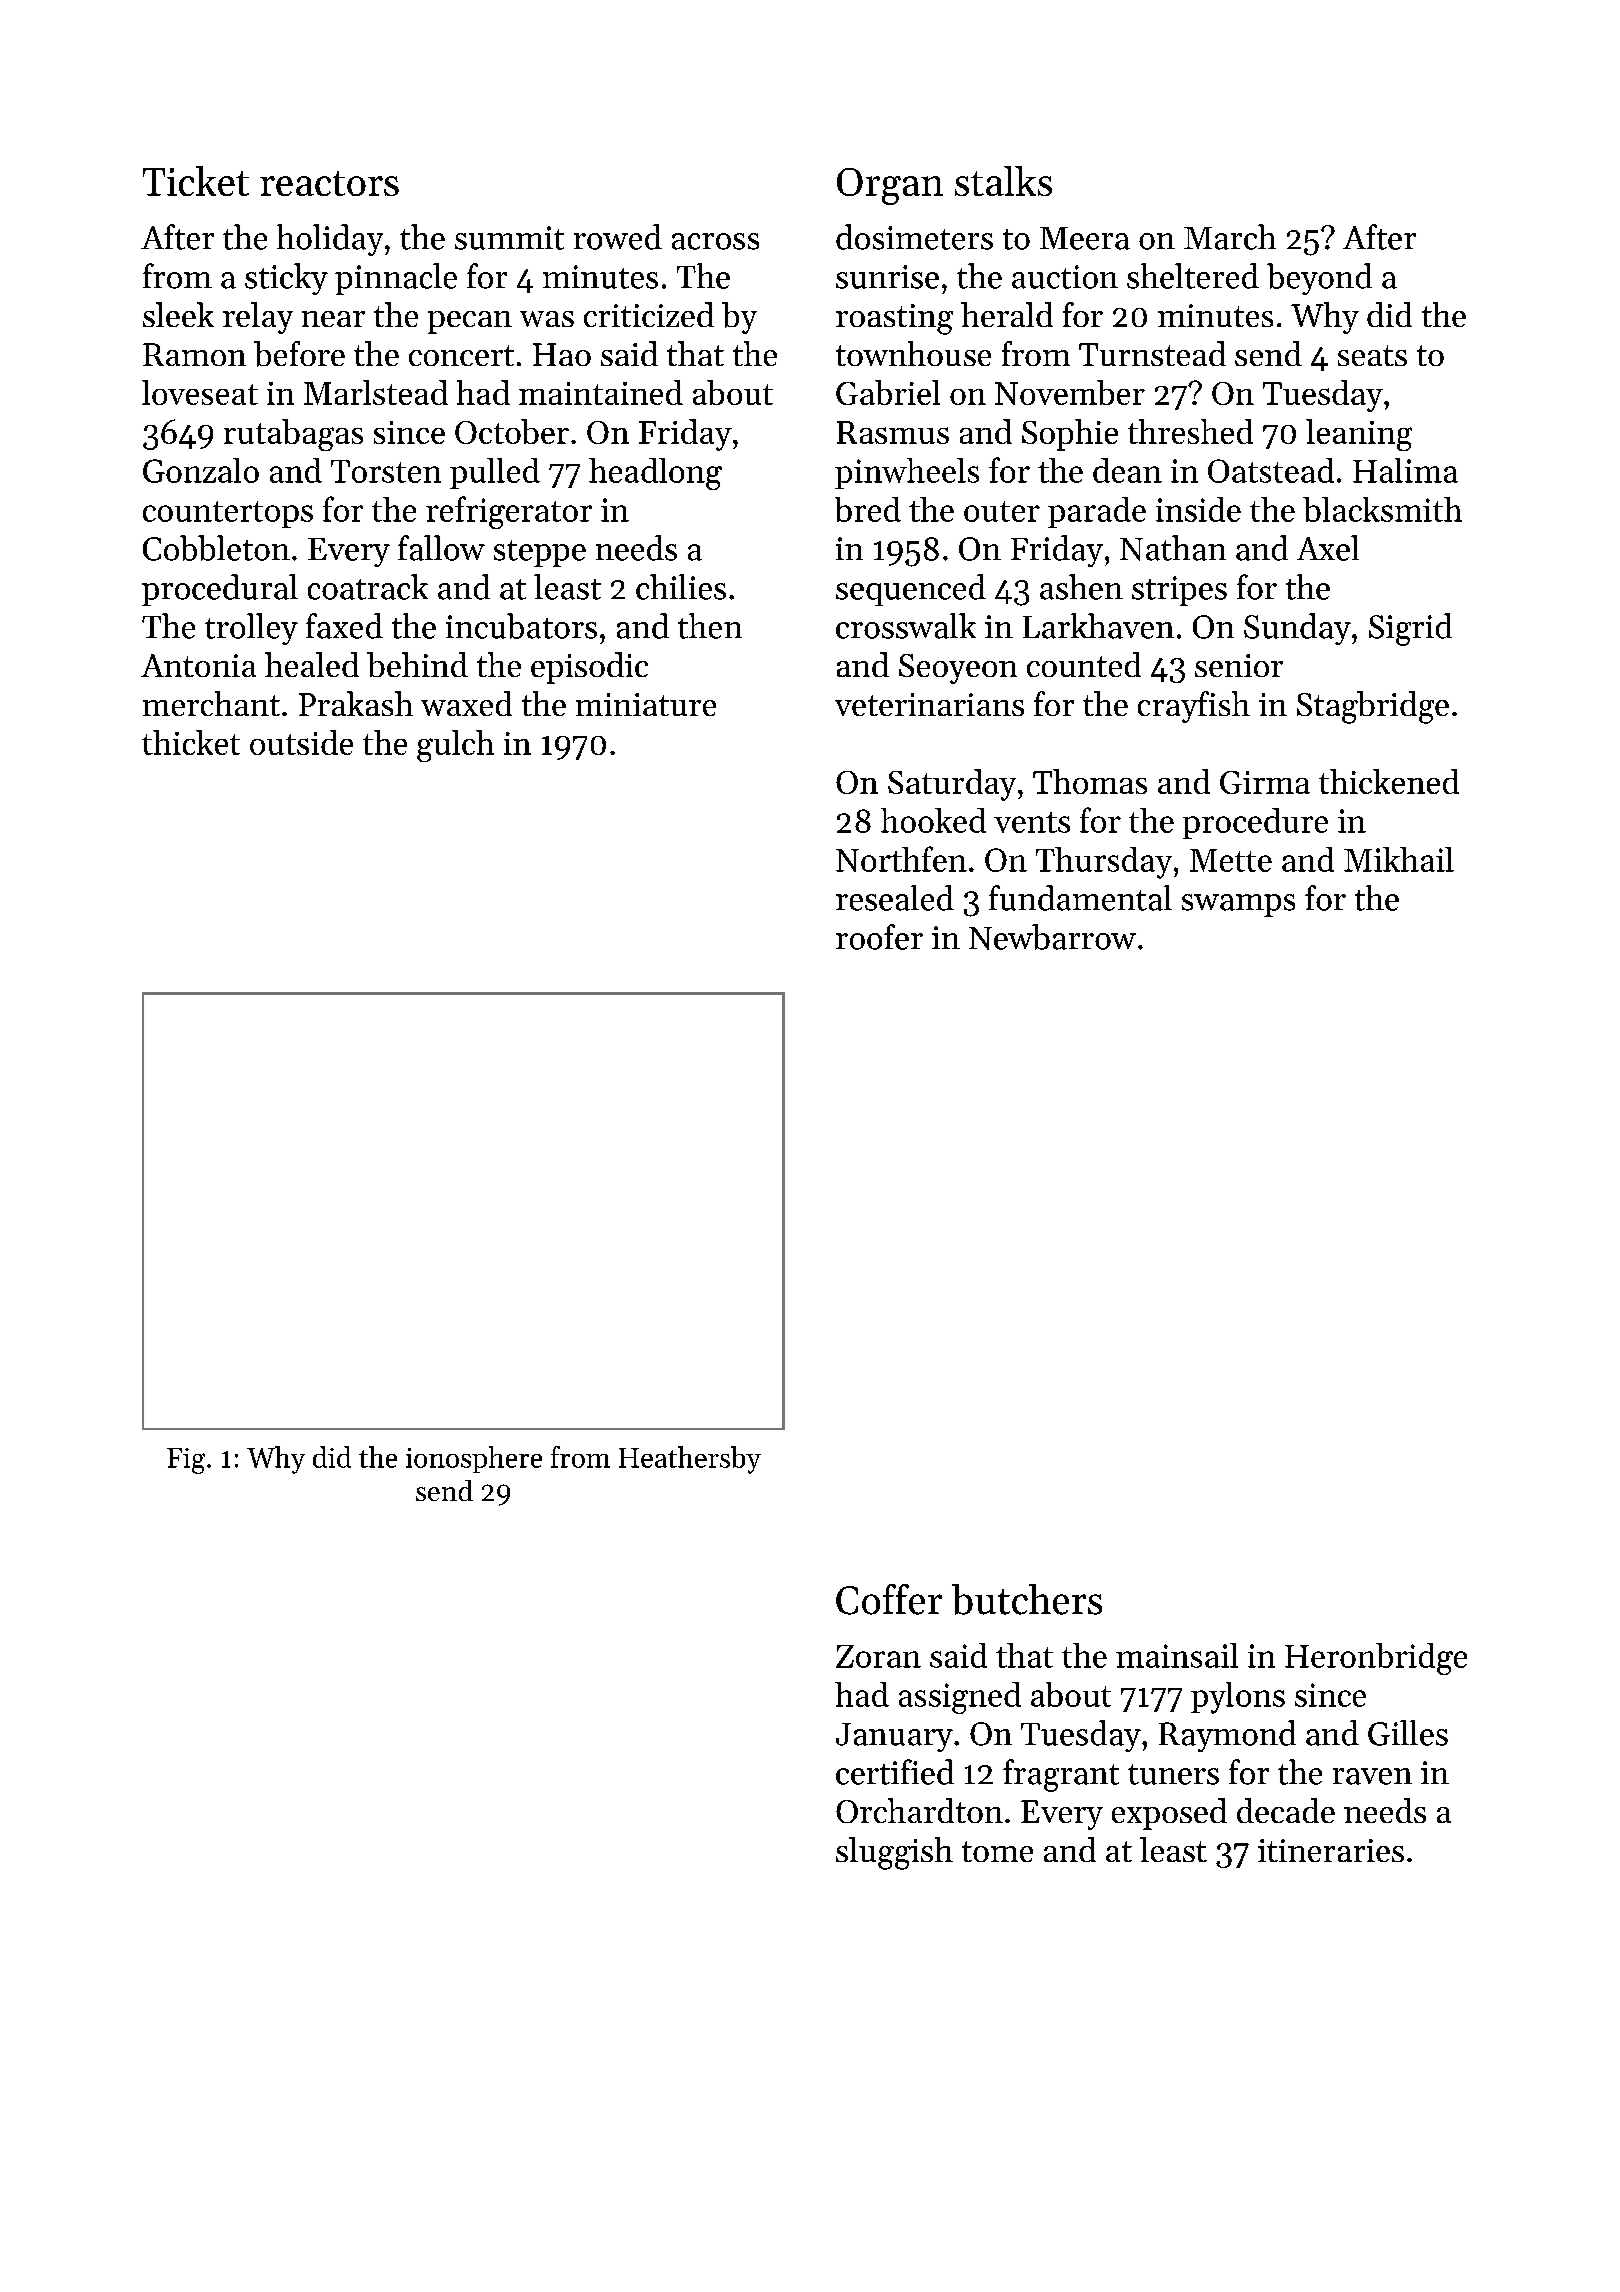  What do you see at coordinates (890, 186) in the image?
I see `Organ` at bounding box center [890, 186].
